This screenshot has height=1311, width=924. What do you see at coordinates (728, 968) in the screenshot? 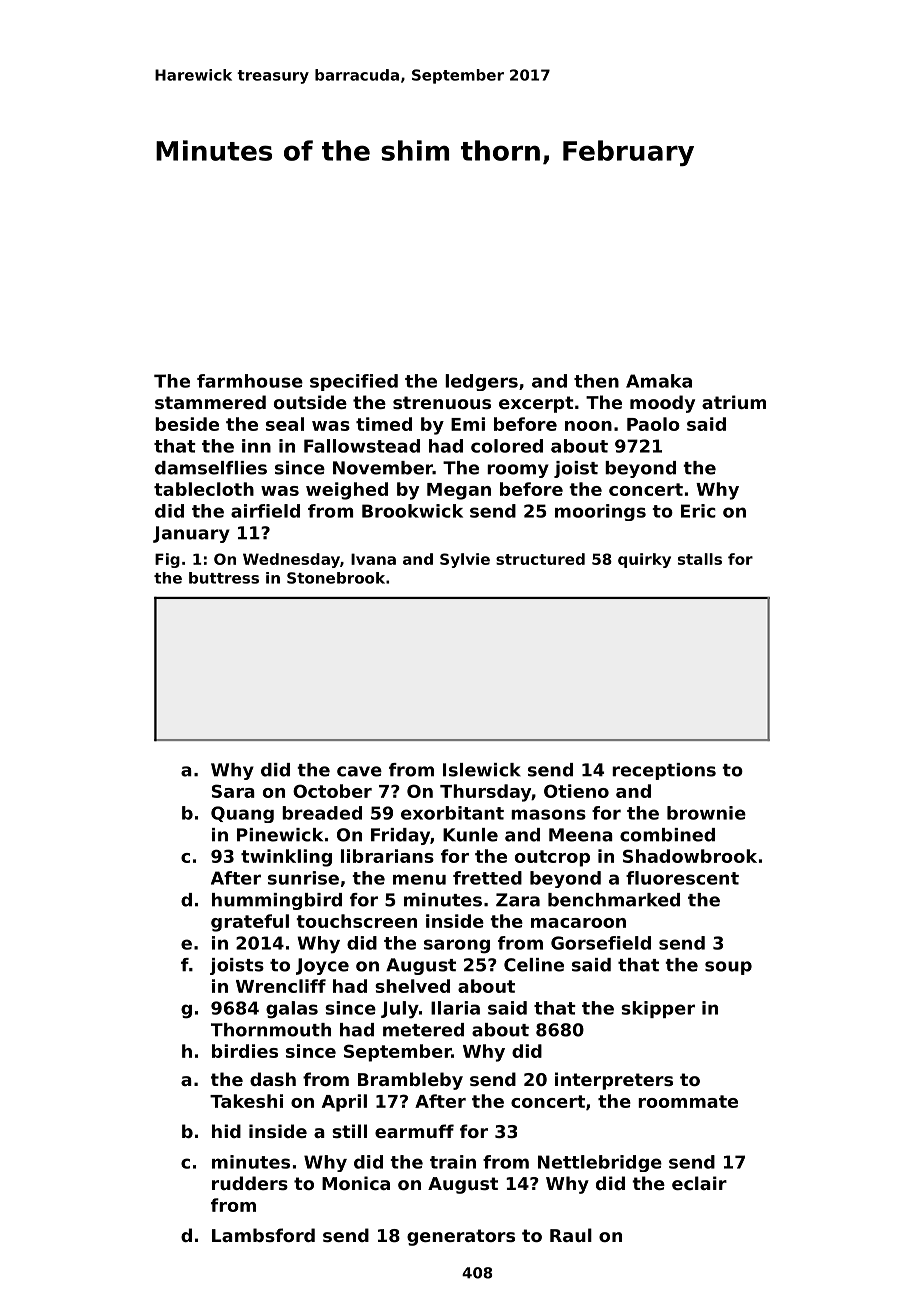
I see `soup` at bounding box center [728, 968].
